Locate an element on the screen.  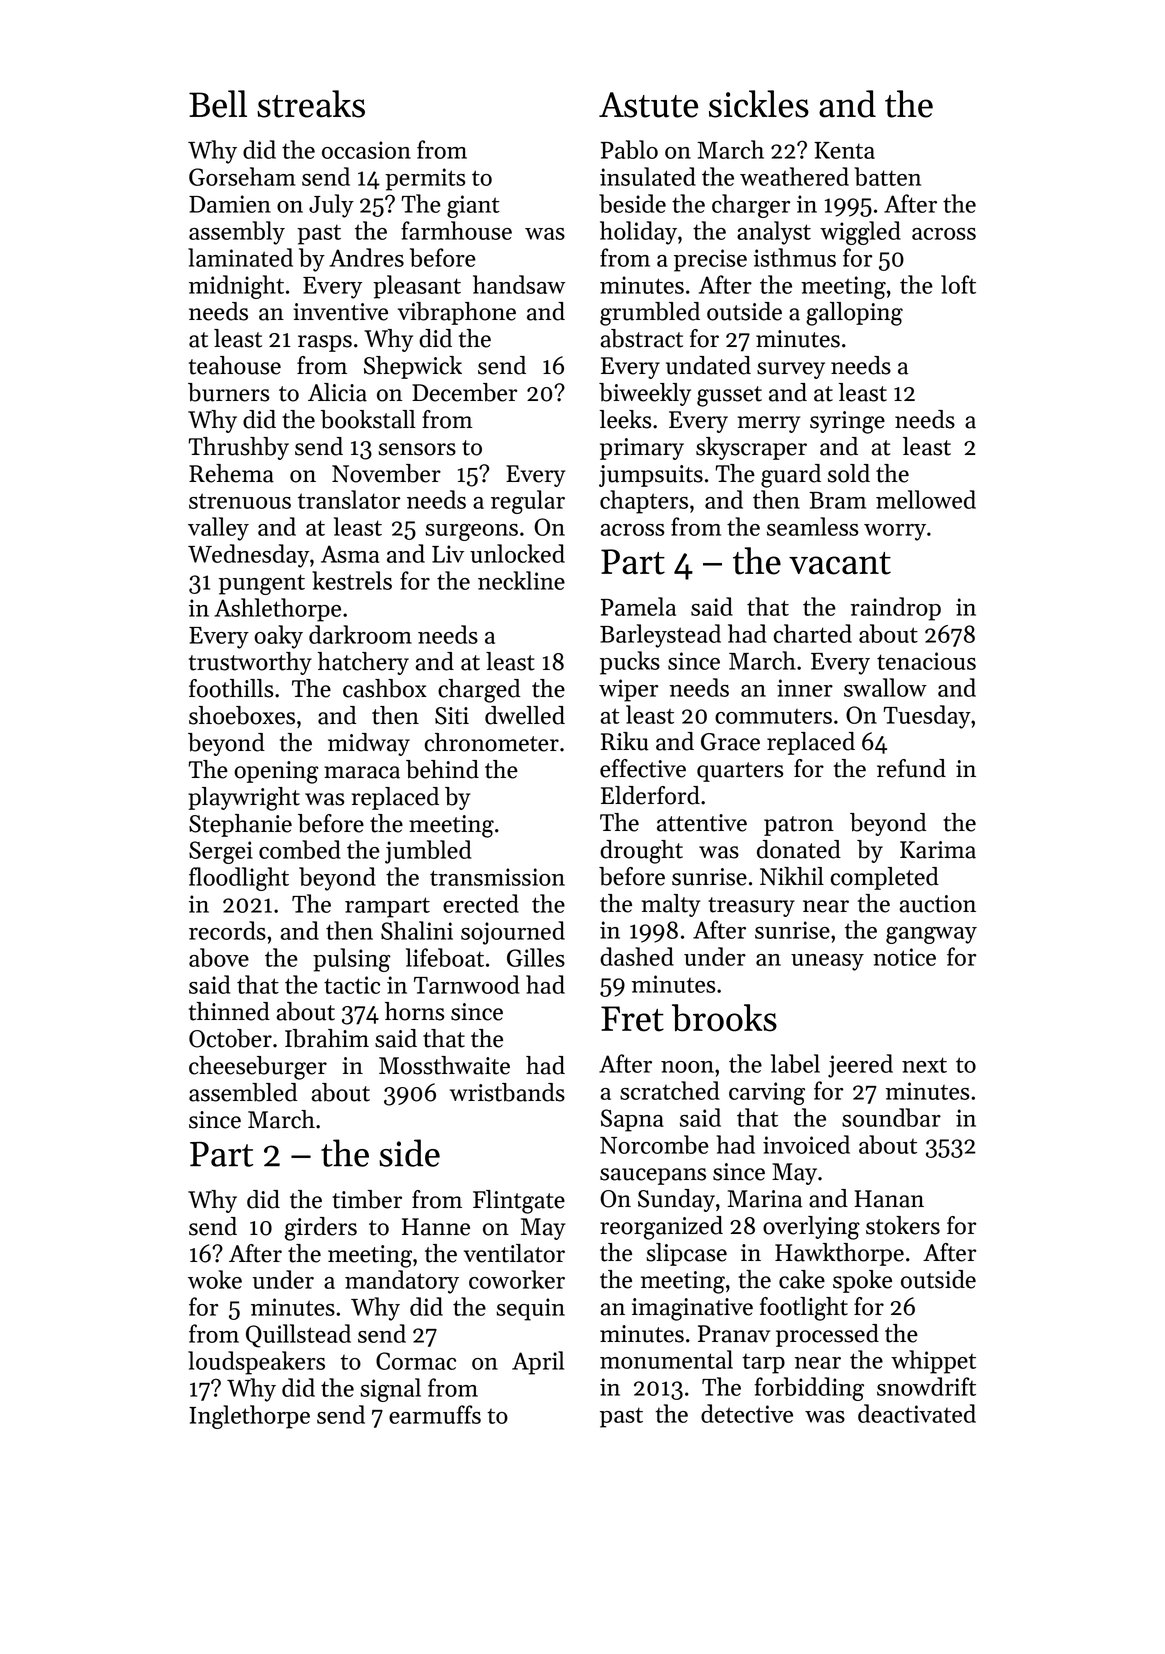
regular is located at coordinates (528, 502).
